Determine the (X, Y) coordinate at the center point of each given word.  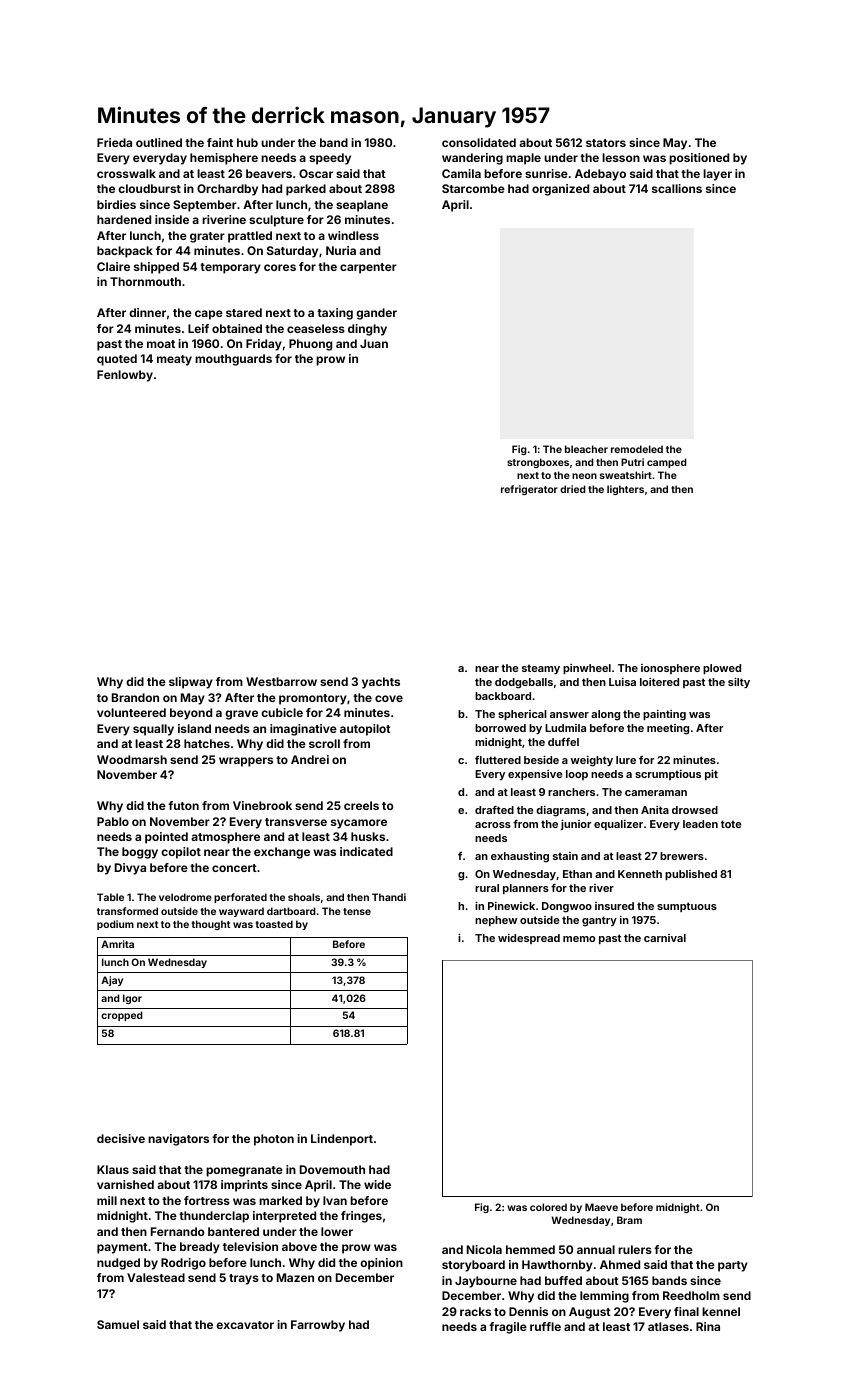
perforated (240, 898)
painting (664, 715)
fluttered (498, 760)
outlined (159, 142)
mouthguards (233, 360)
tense (357, 911)
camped (667, 463)
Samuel (118, 1324)
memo (579, 939)
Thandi (389, 897)
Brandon (135, 697)
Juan (374, 343)
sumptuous (687, 907)
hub (247, 142)
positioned (699, 159)
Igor (132, 999)
